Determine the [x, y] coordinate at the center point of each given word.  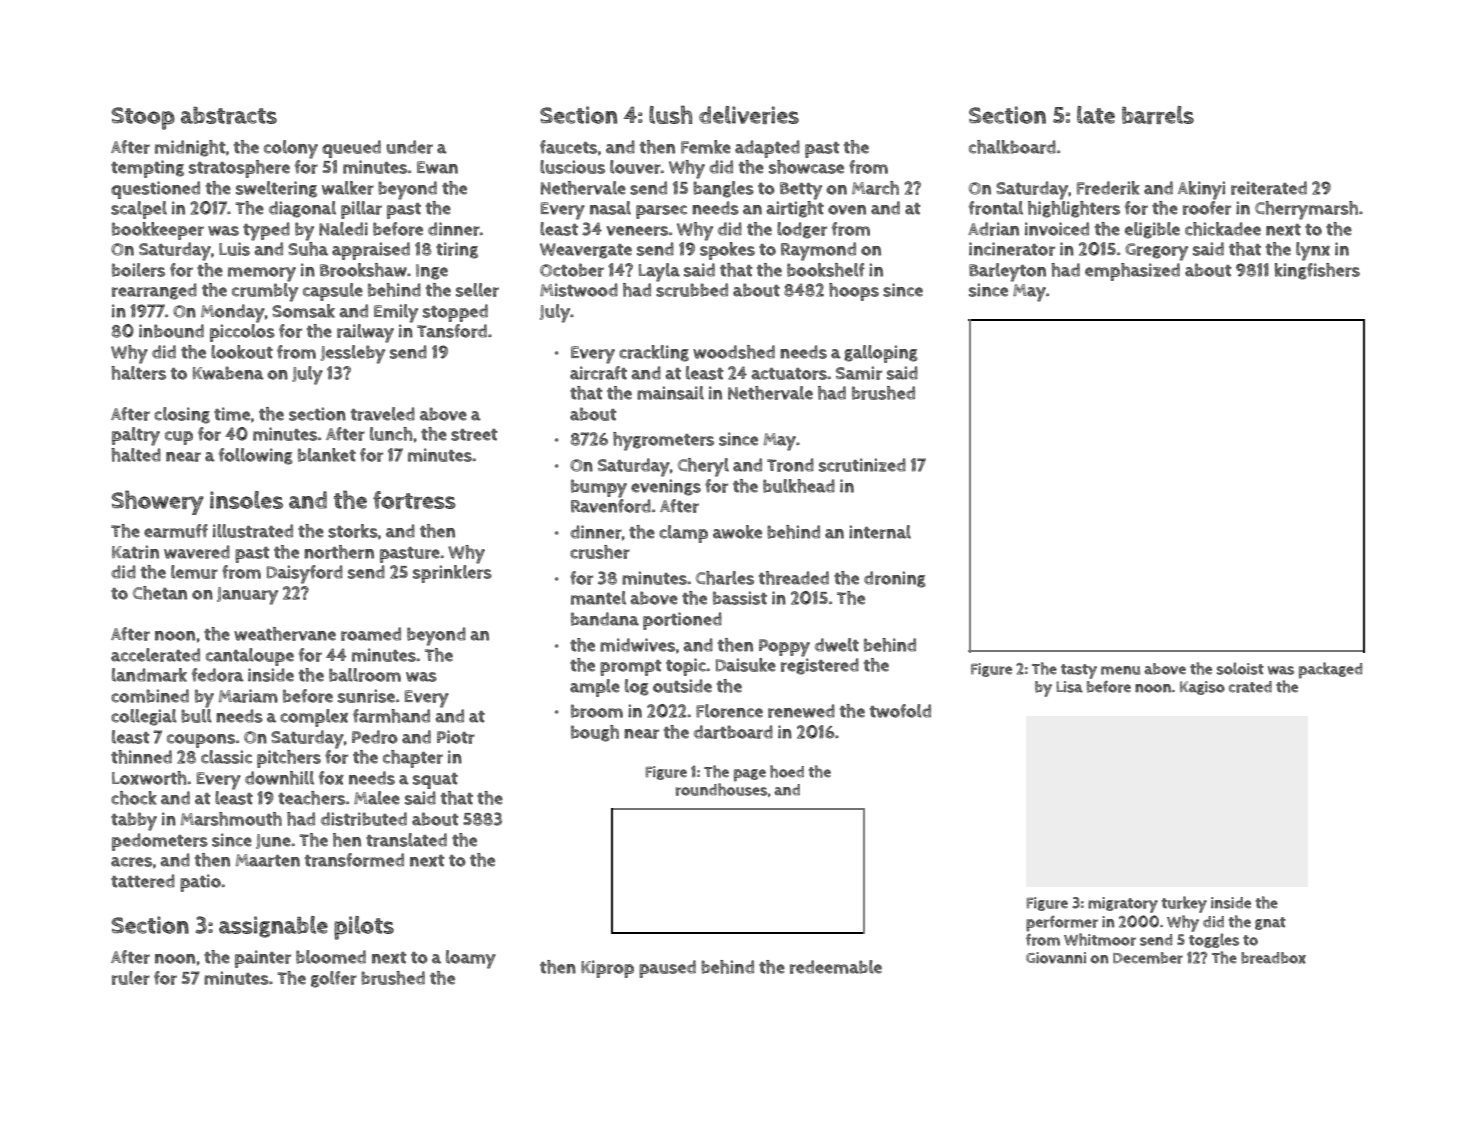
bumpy [599, 488]
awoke [737, 532]
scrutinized [862, 465]
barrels [1158, 115]
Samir [859, 373]
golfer [334, 979]
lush [670, 114]
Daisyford [305, 574]
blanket [327, 455]
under [409, 147]
